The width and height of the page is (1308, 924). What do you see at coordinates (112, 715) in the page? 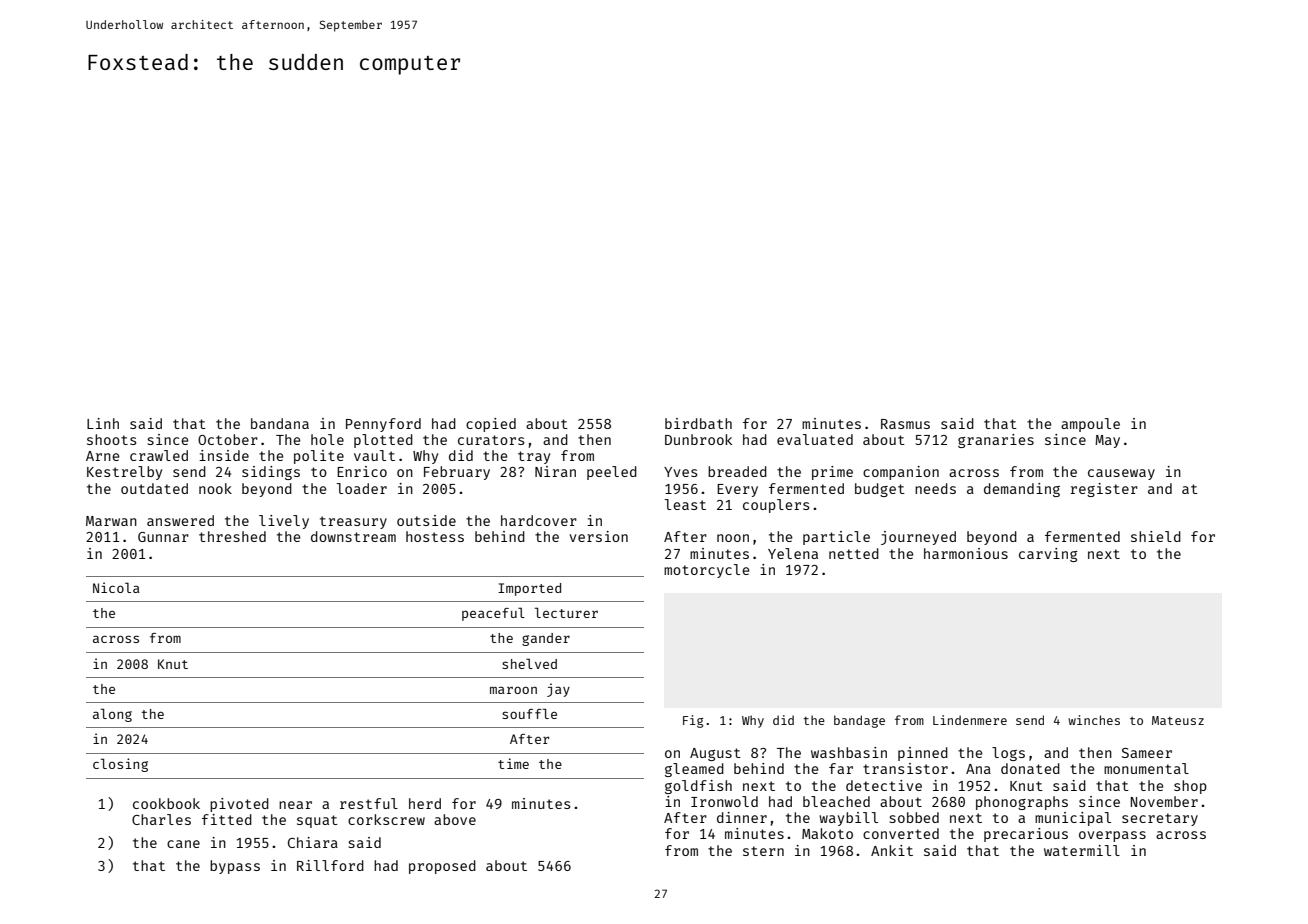
I see `along` at bounding box center [112, 715].
